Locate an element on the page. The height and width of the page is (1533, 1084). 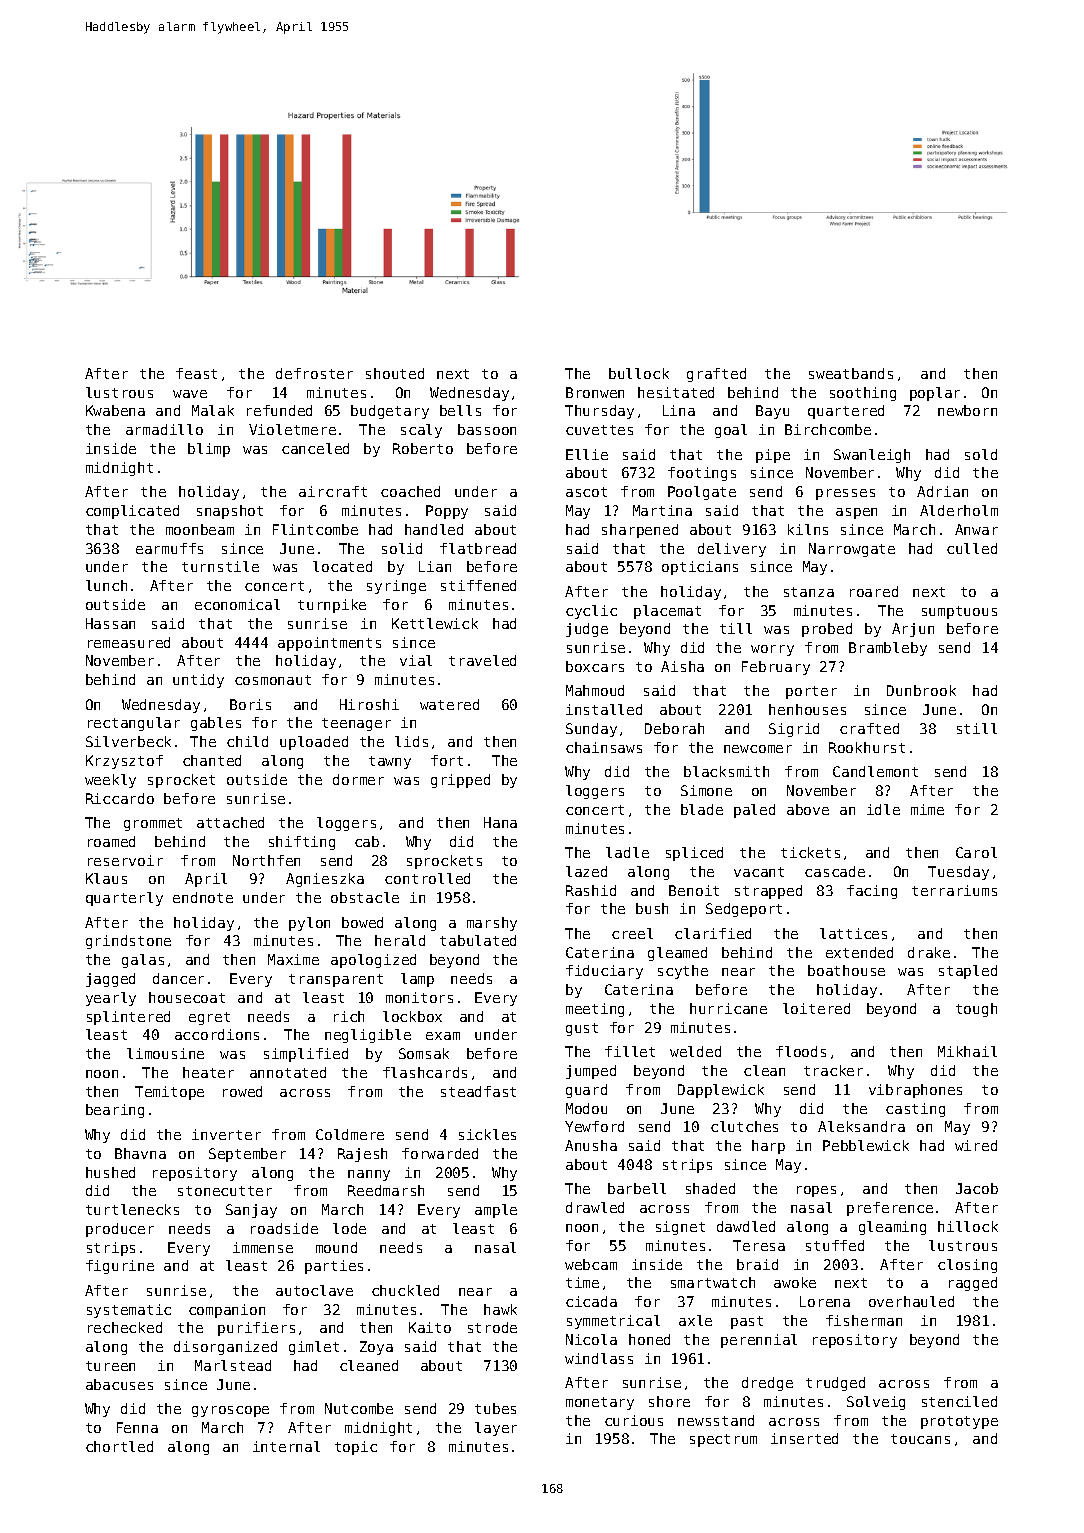
stanza is located at coordinates (809, 592).
